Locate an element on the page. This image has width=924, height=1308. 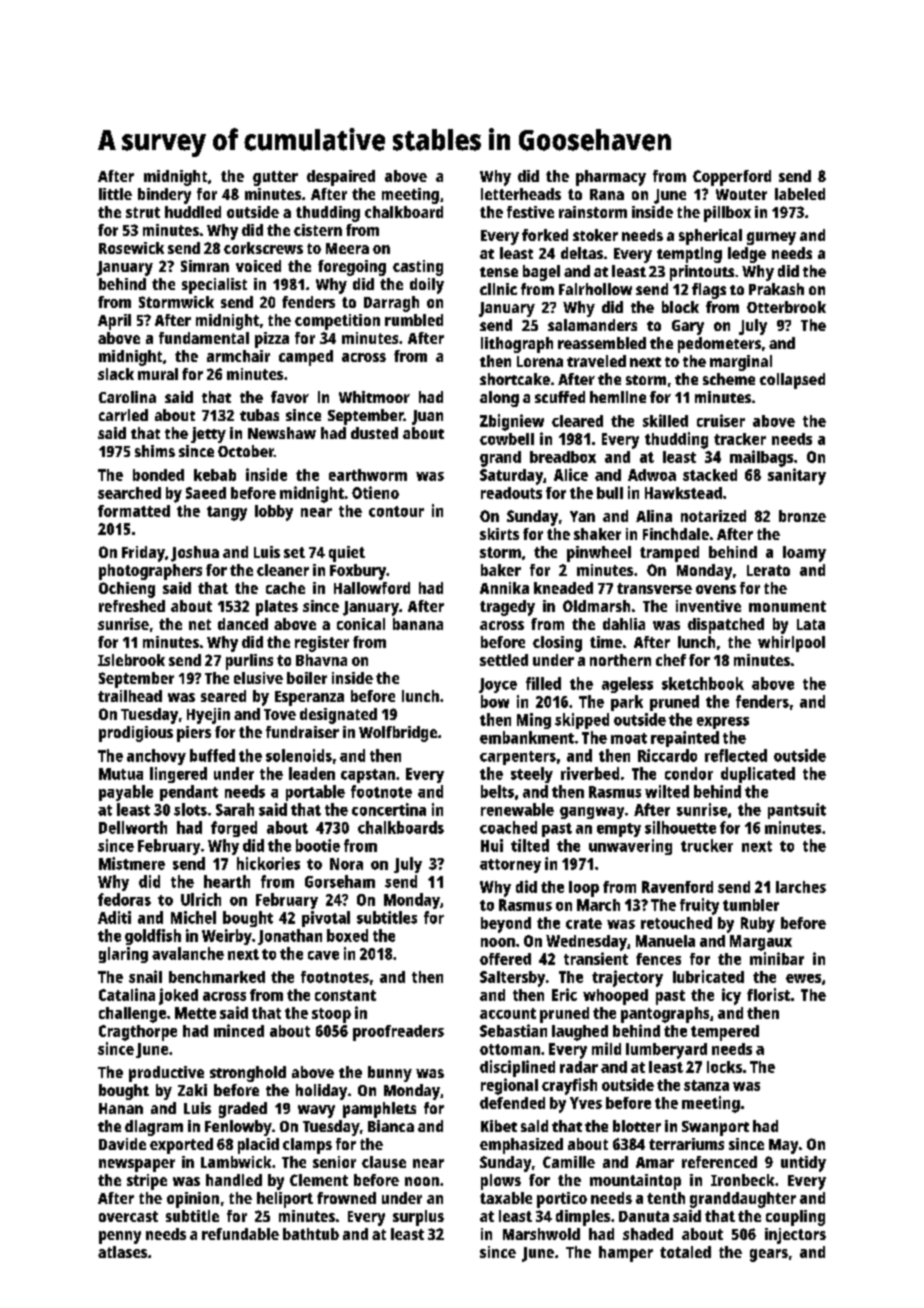
embankment is located at coordinates (527, 737).
